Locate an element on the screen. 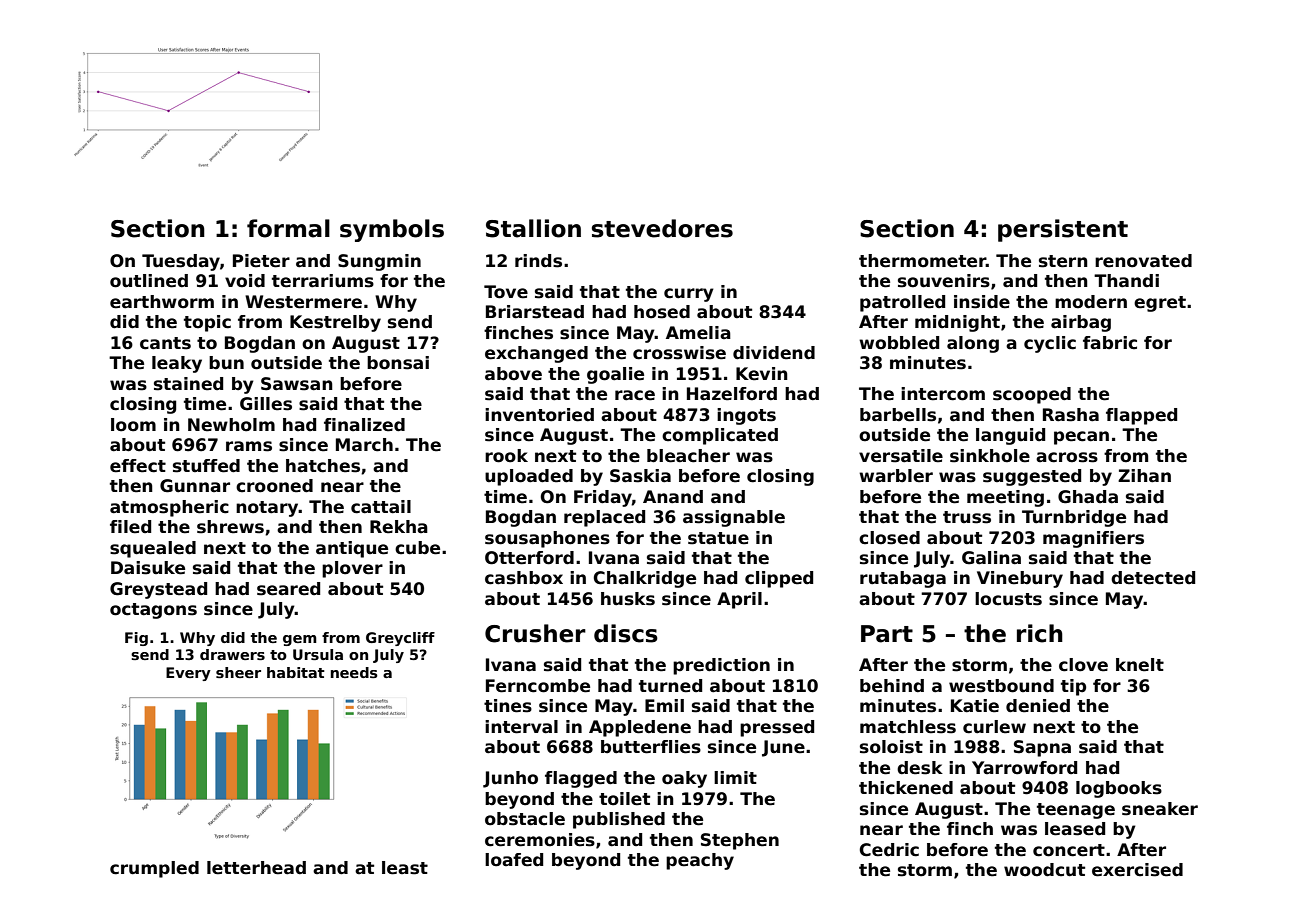 The image size is (1308, 924). persistent is located at coordinates (1063, 230).
